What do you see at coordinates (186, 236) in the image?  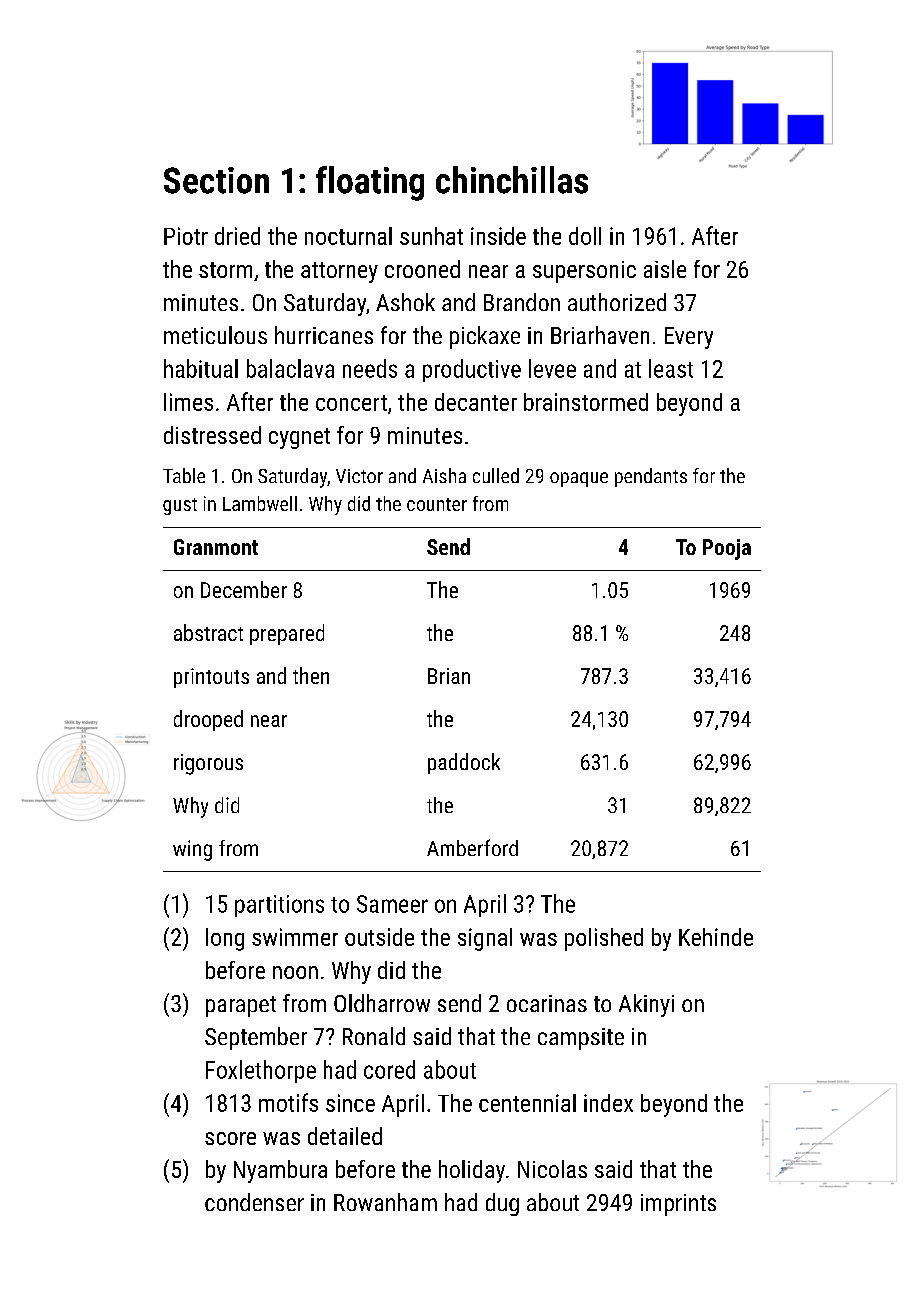 I see `Piotr` at bounding box center [186, 236].
